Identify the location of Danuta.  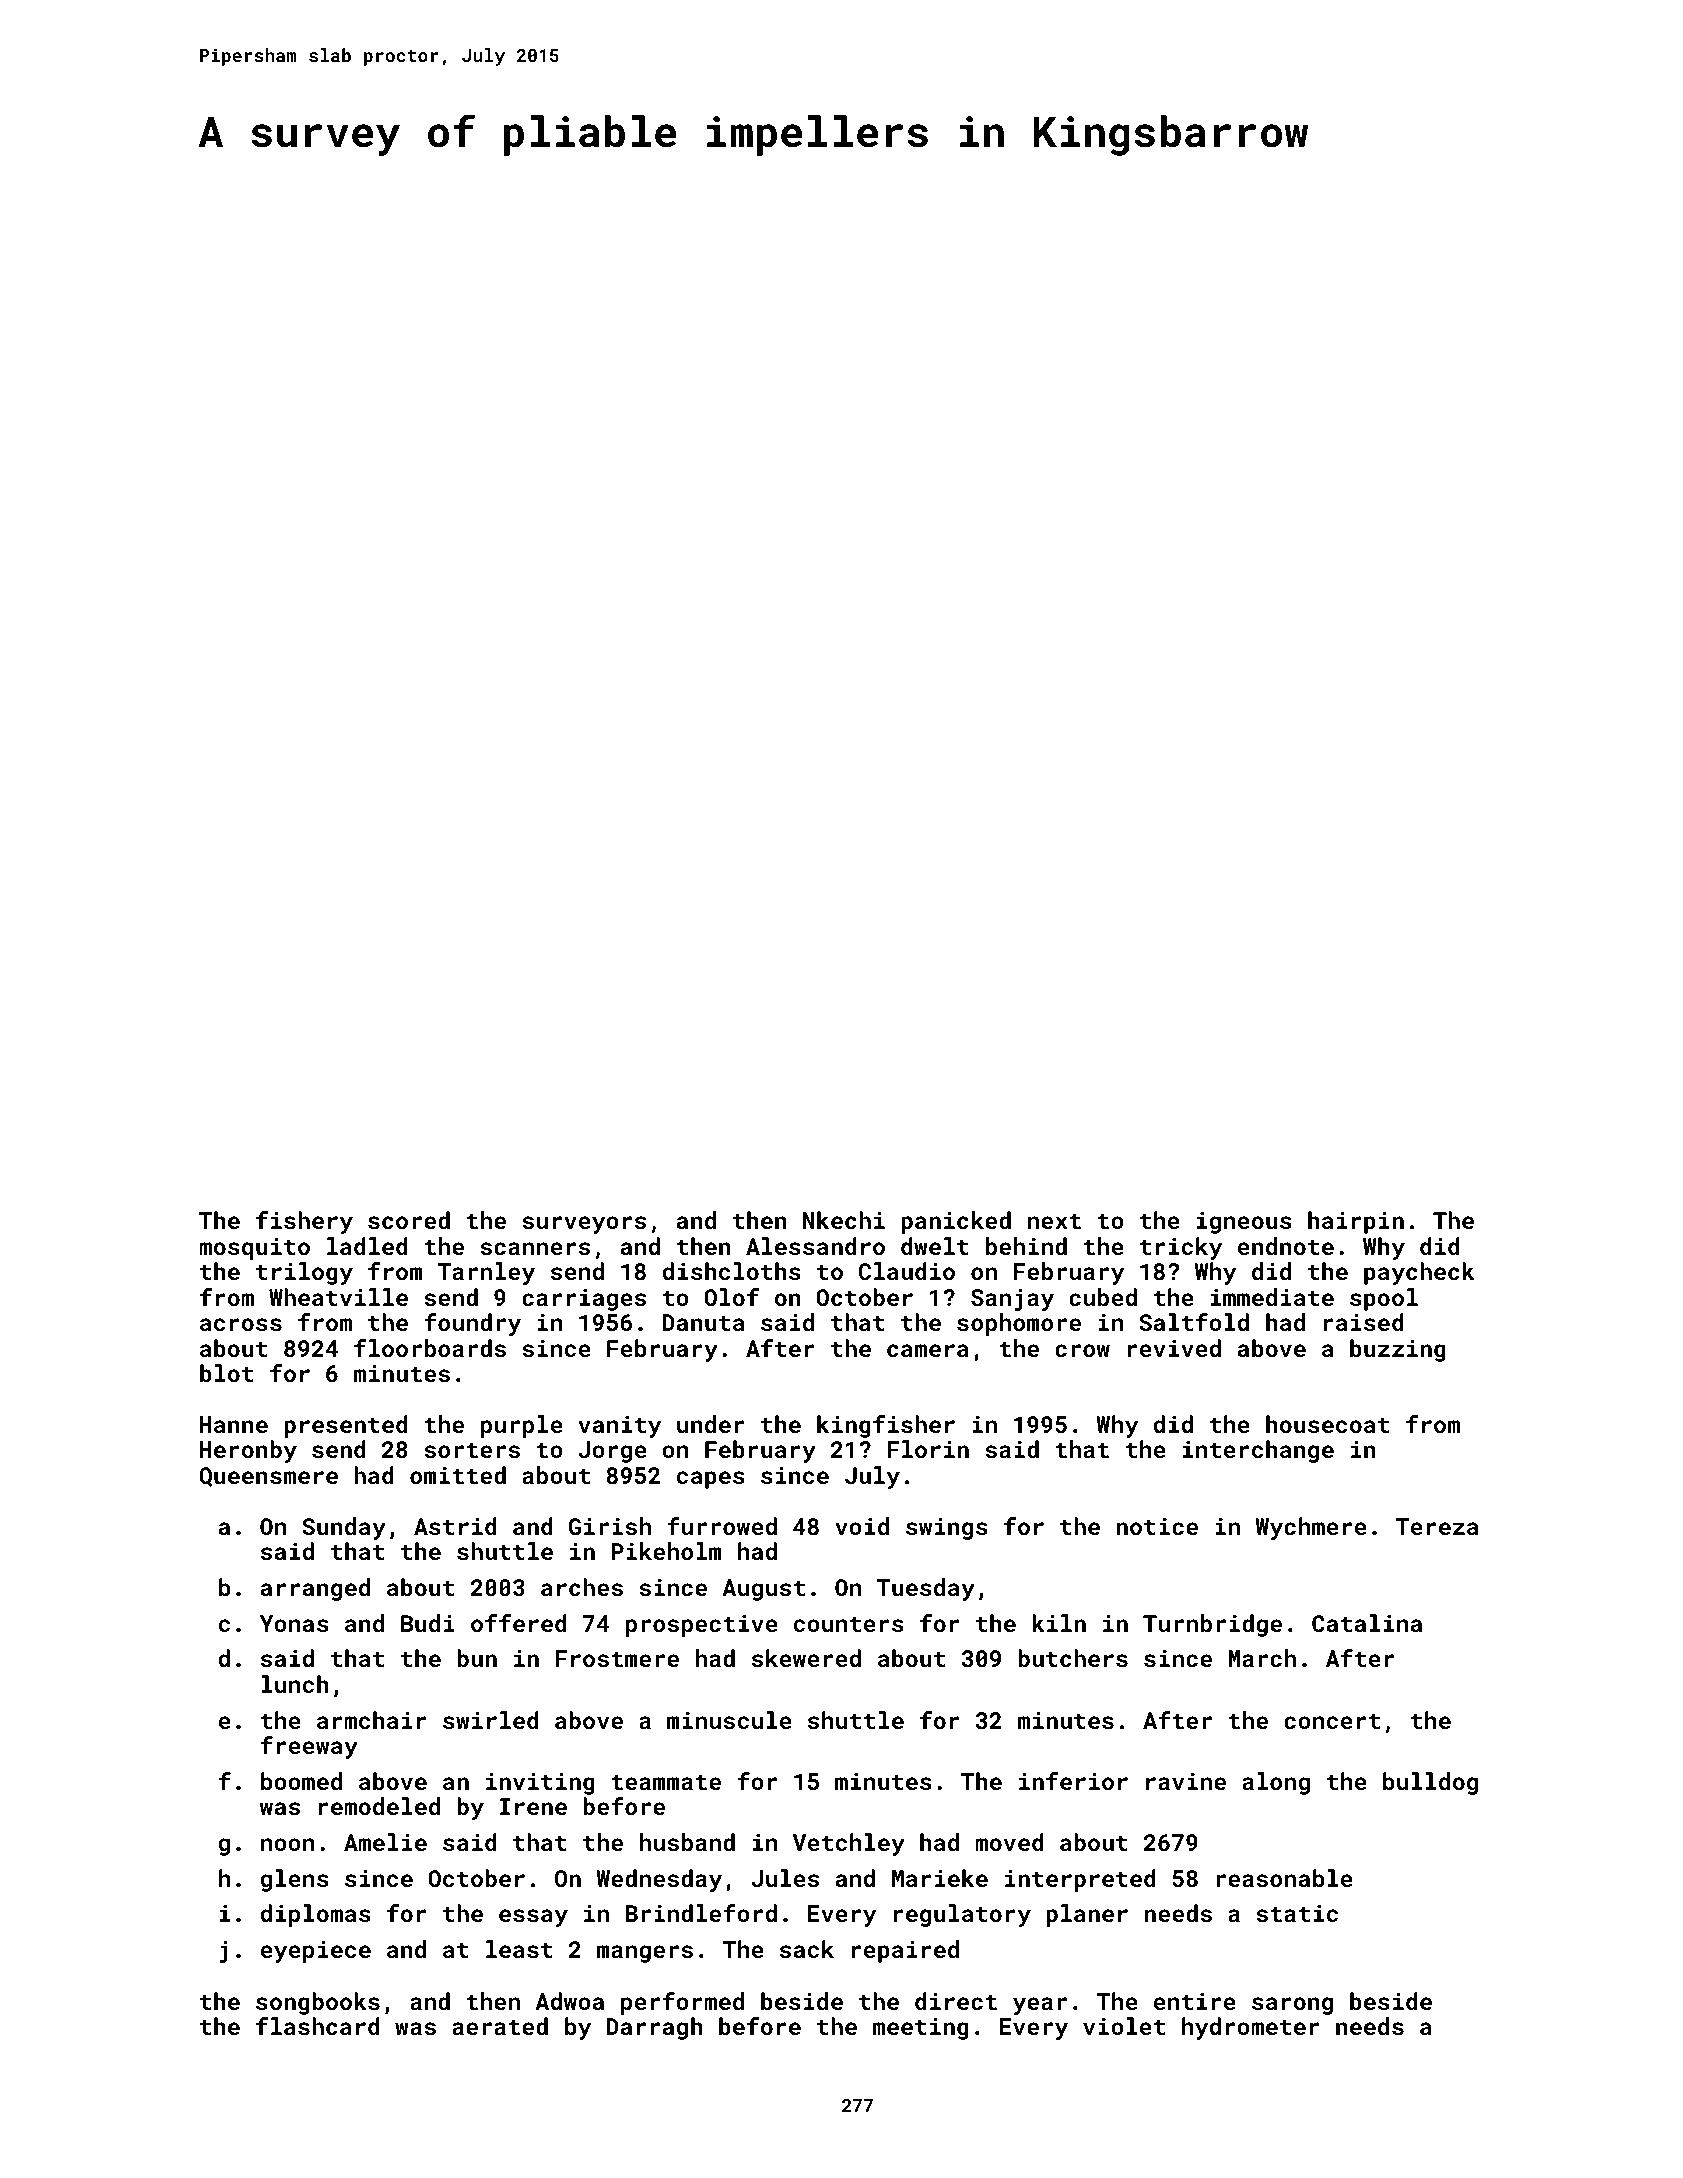
(703, 1322).
